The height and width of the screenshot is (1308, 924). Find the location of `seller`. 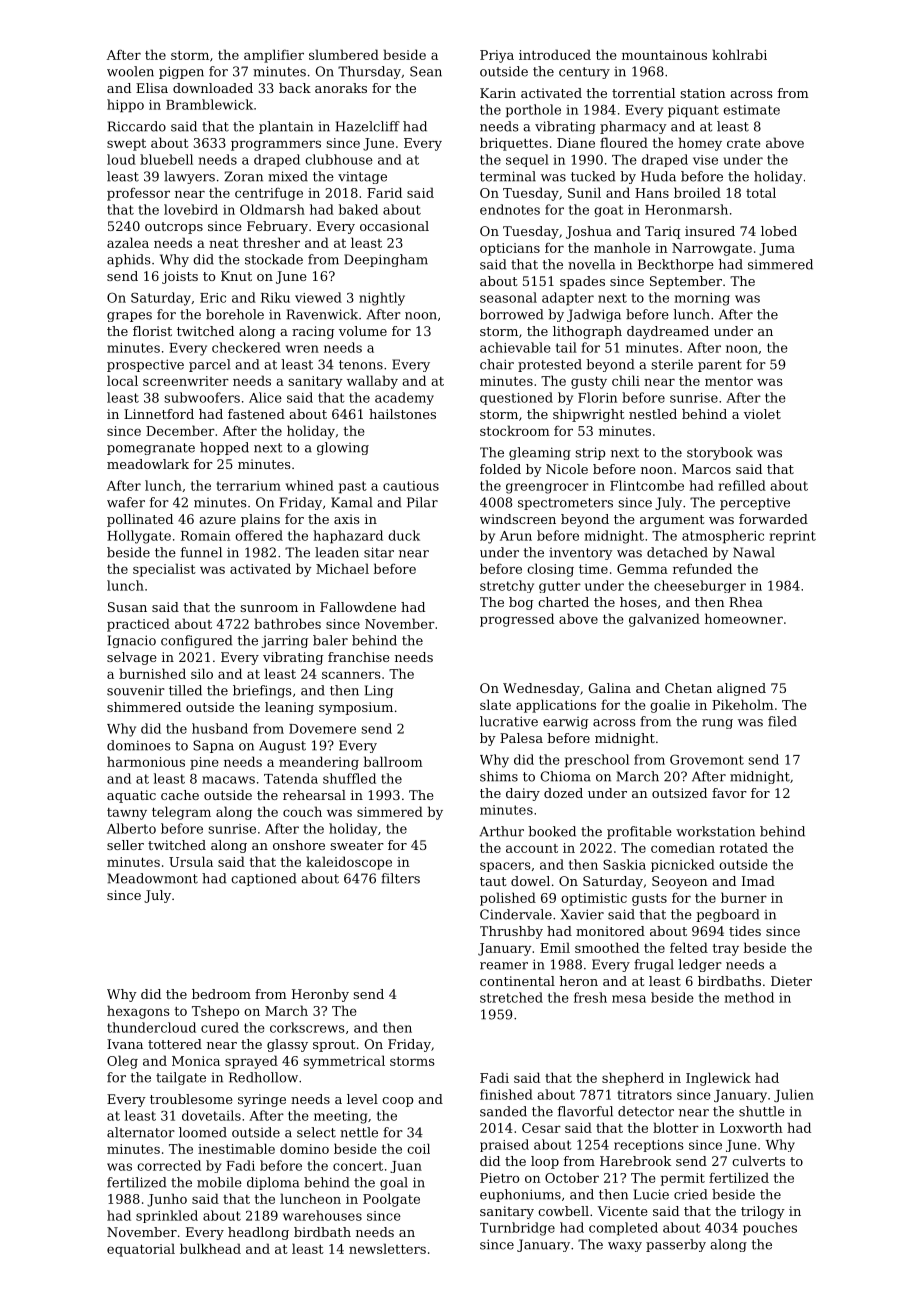

seller is located at coordinates (125, 845).
